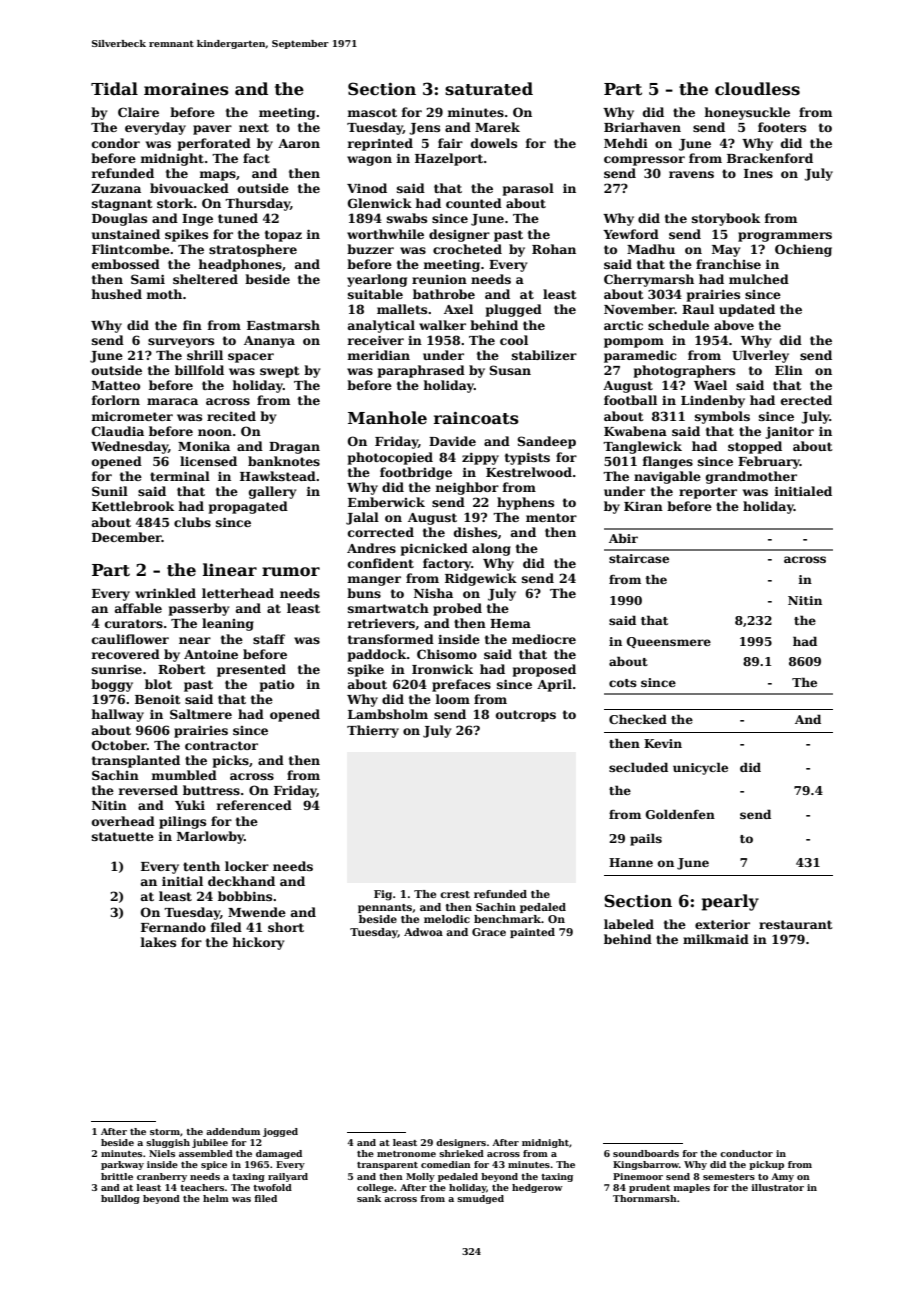 The width and height of the image is (924, 1308). Describe the element at coordinates (494, 143) in the image. I see `dowels` at that location.
